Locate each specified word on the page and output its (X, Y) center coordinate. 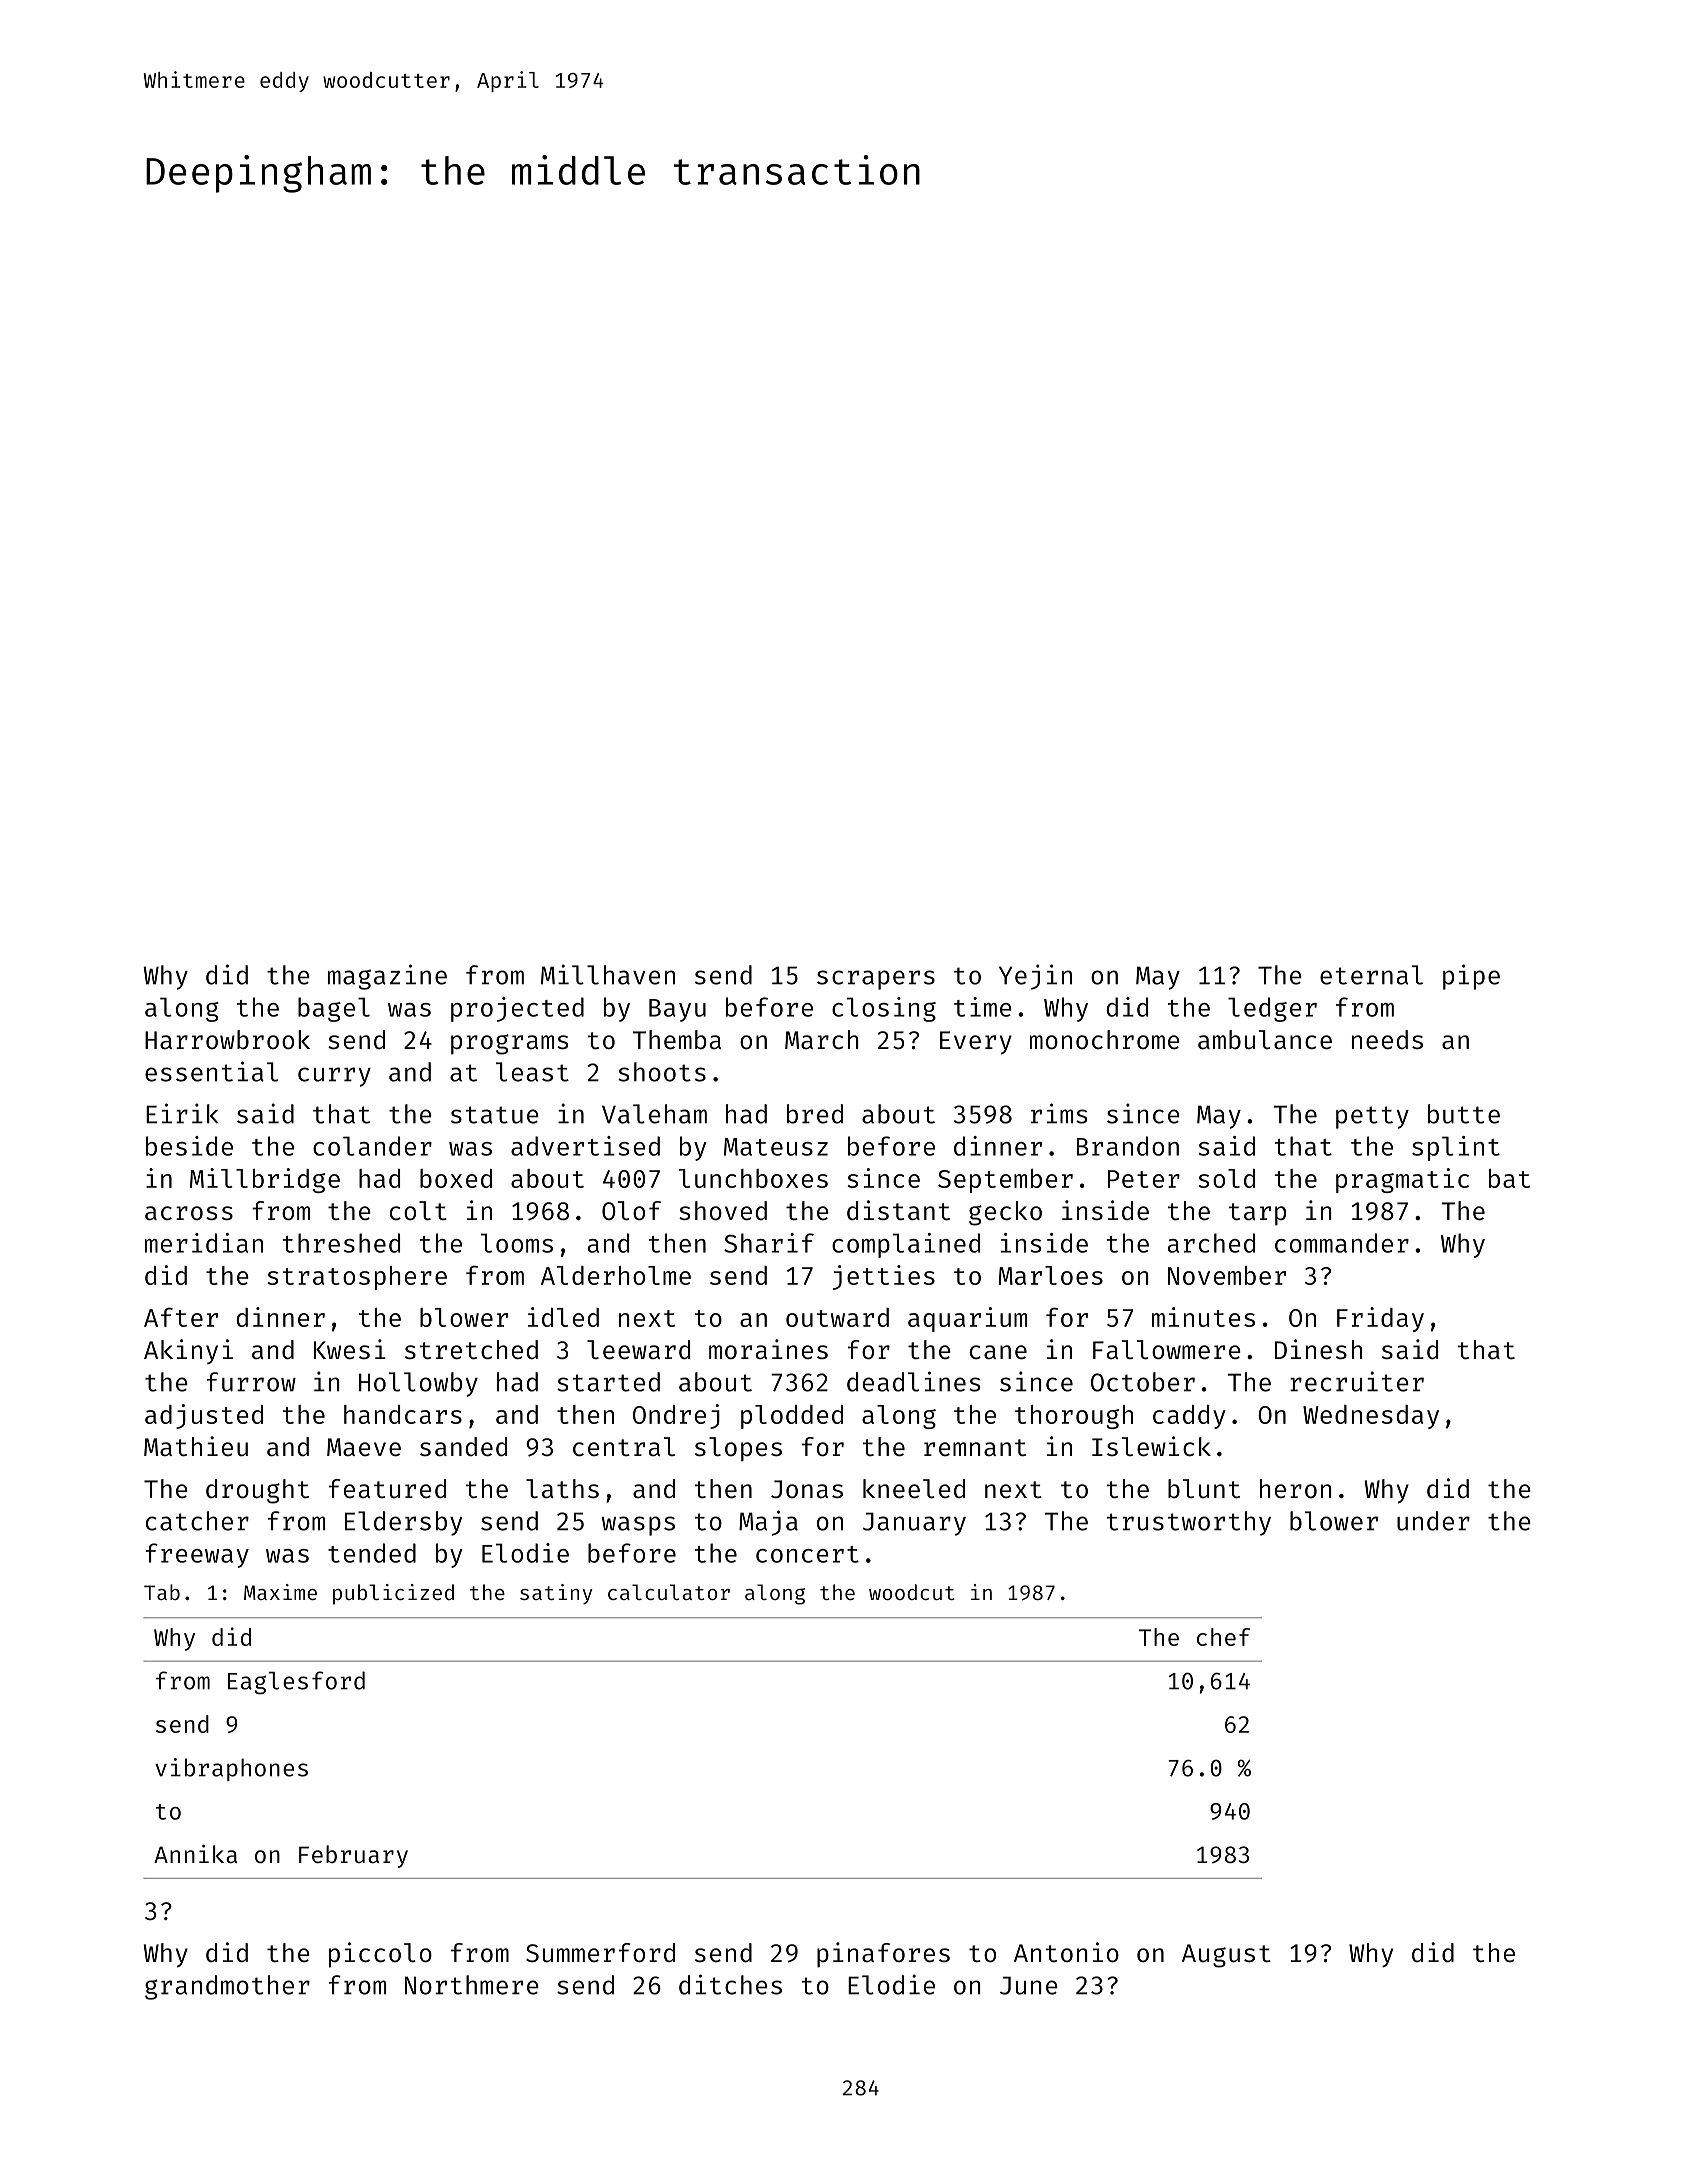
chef (1223, 1637)
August (1226, 1956)
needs (1387, 1040)
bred (815, 1114)
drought (257, 1491)
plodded (792, 1417)
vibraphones (231, 1769)
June (1029, 1985)
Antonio (1066, 1952)
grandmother (227, 1987)
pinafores (883, 1955)
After (181, 1317)
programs (509, 1044)
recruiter (1357, 1381)
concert (807, 1554)
